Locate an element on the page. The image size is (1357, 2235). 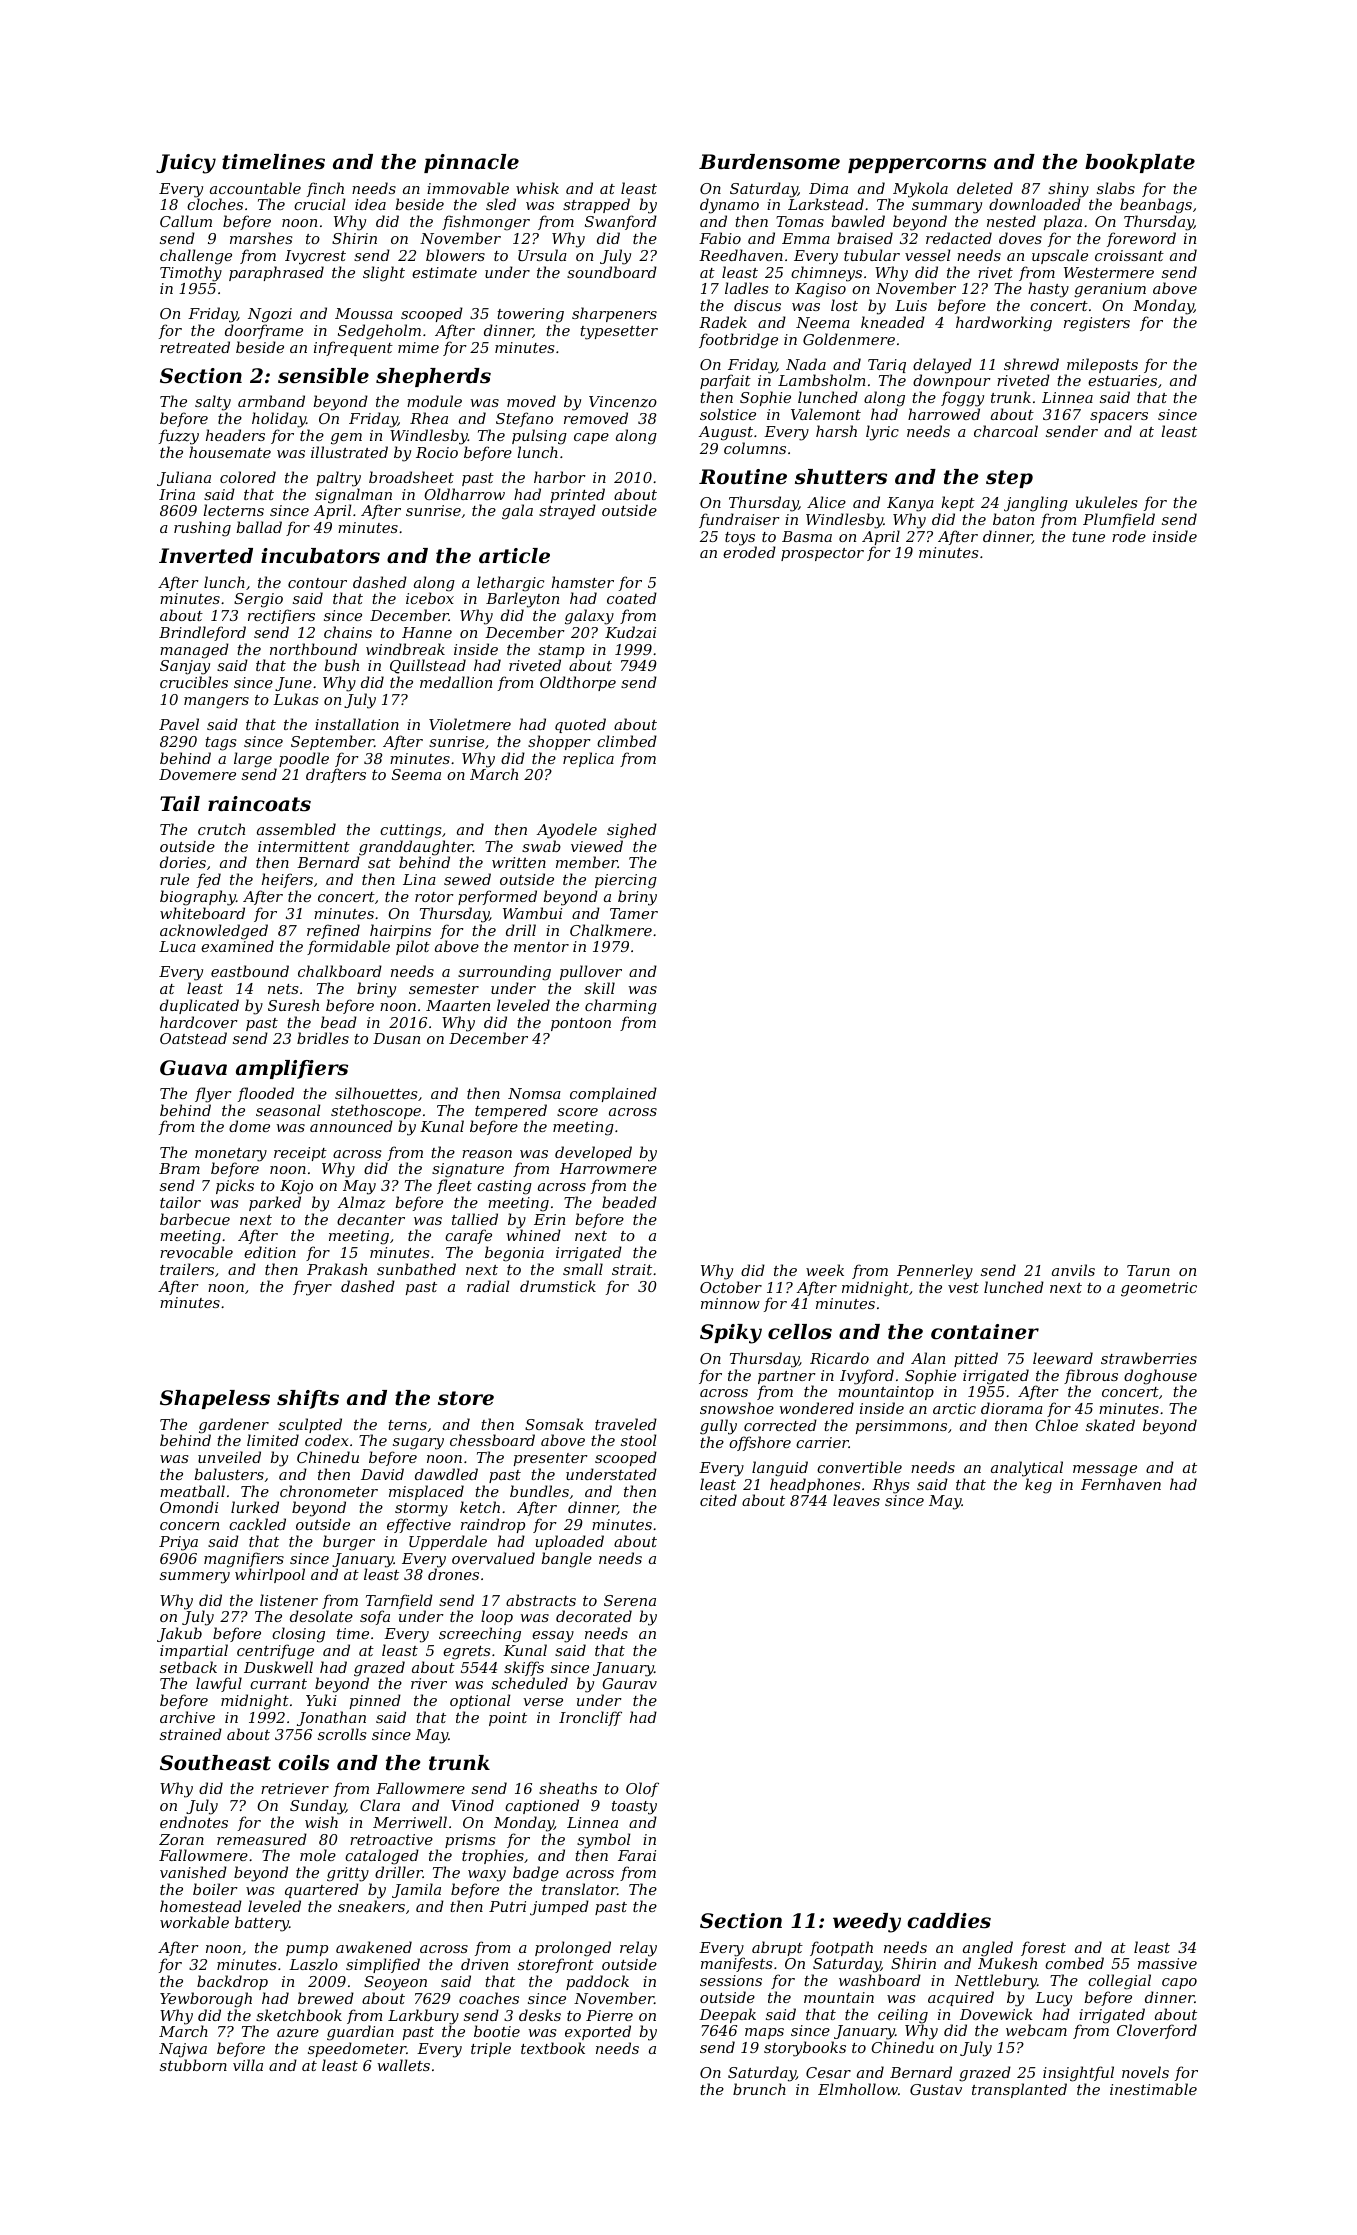
Serena is located at coordinates (630, 1600).
